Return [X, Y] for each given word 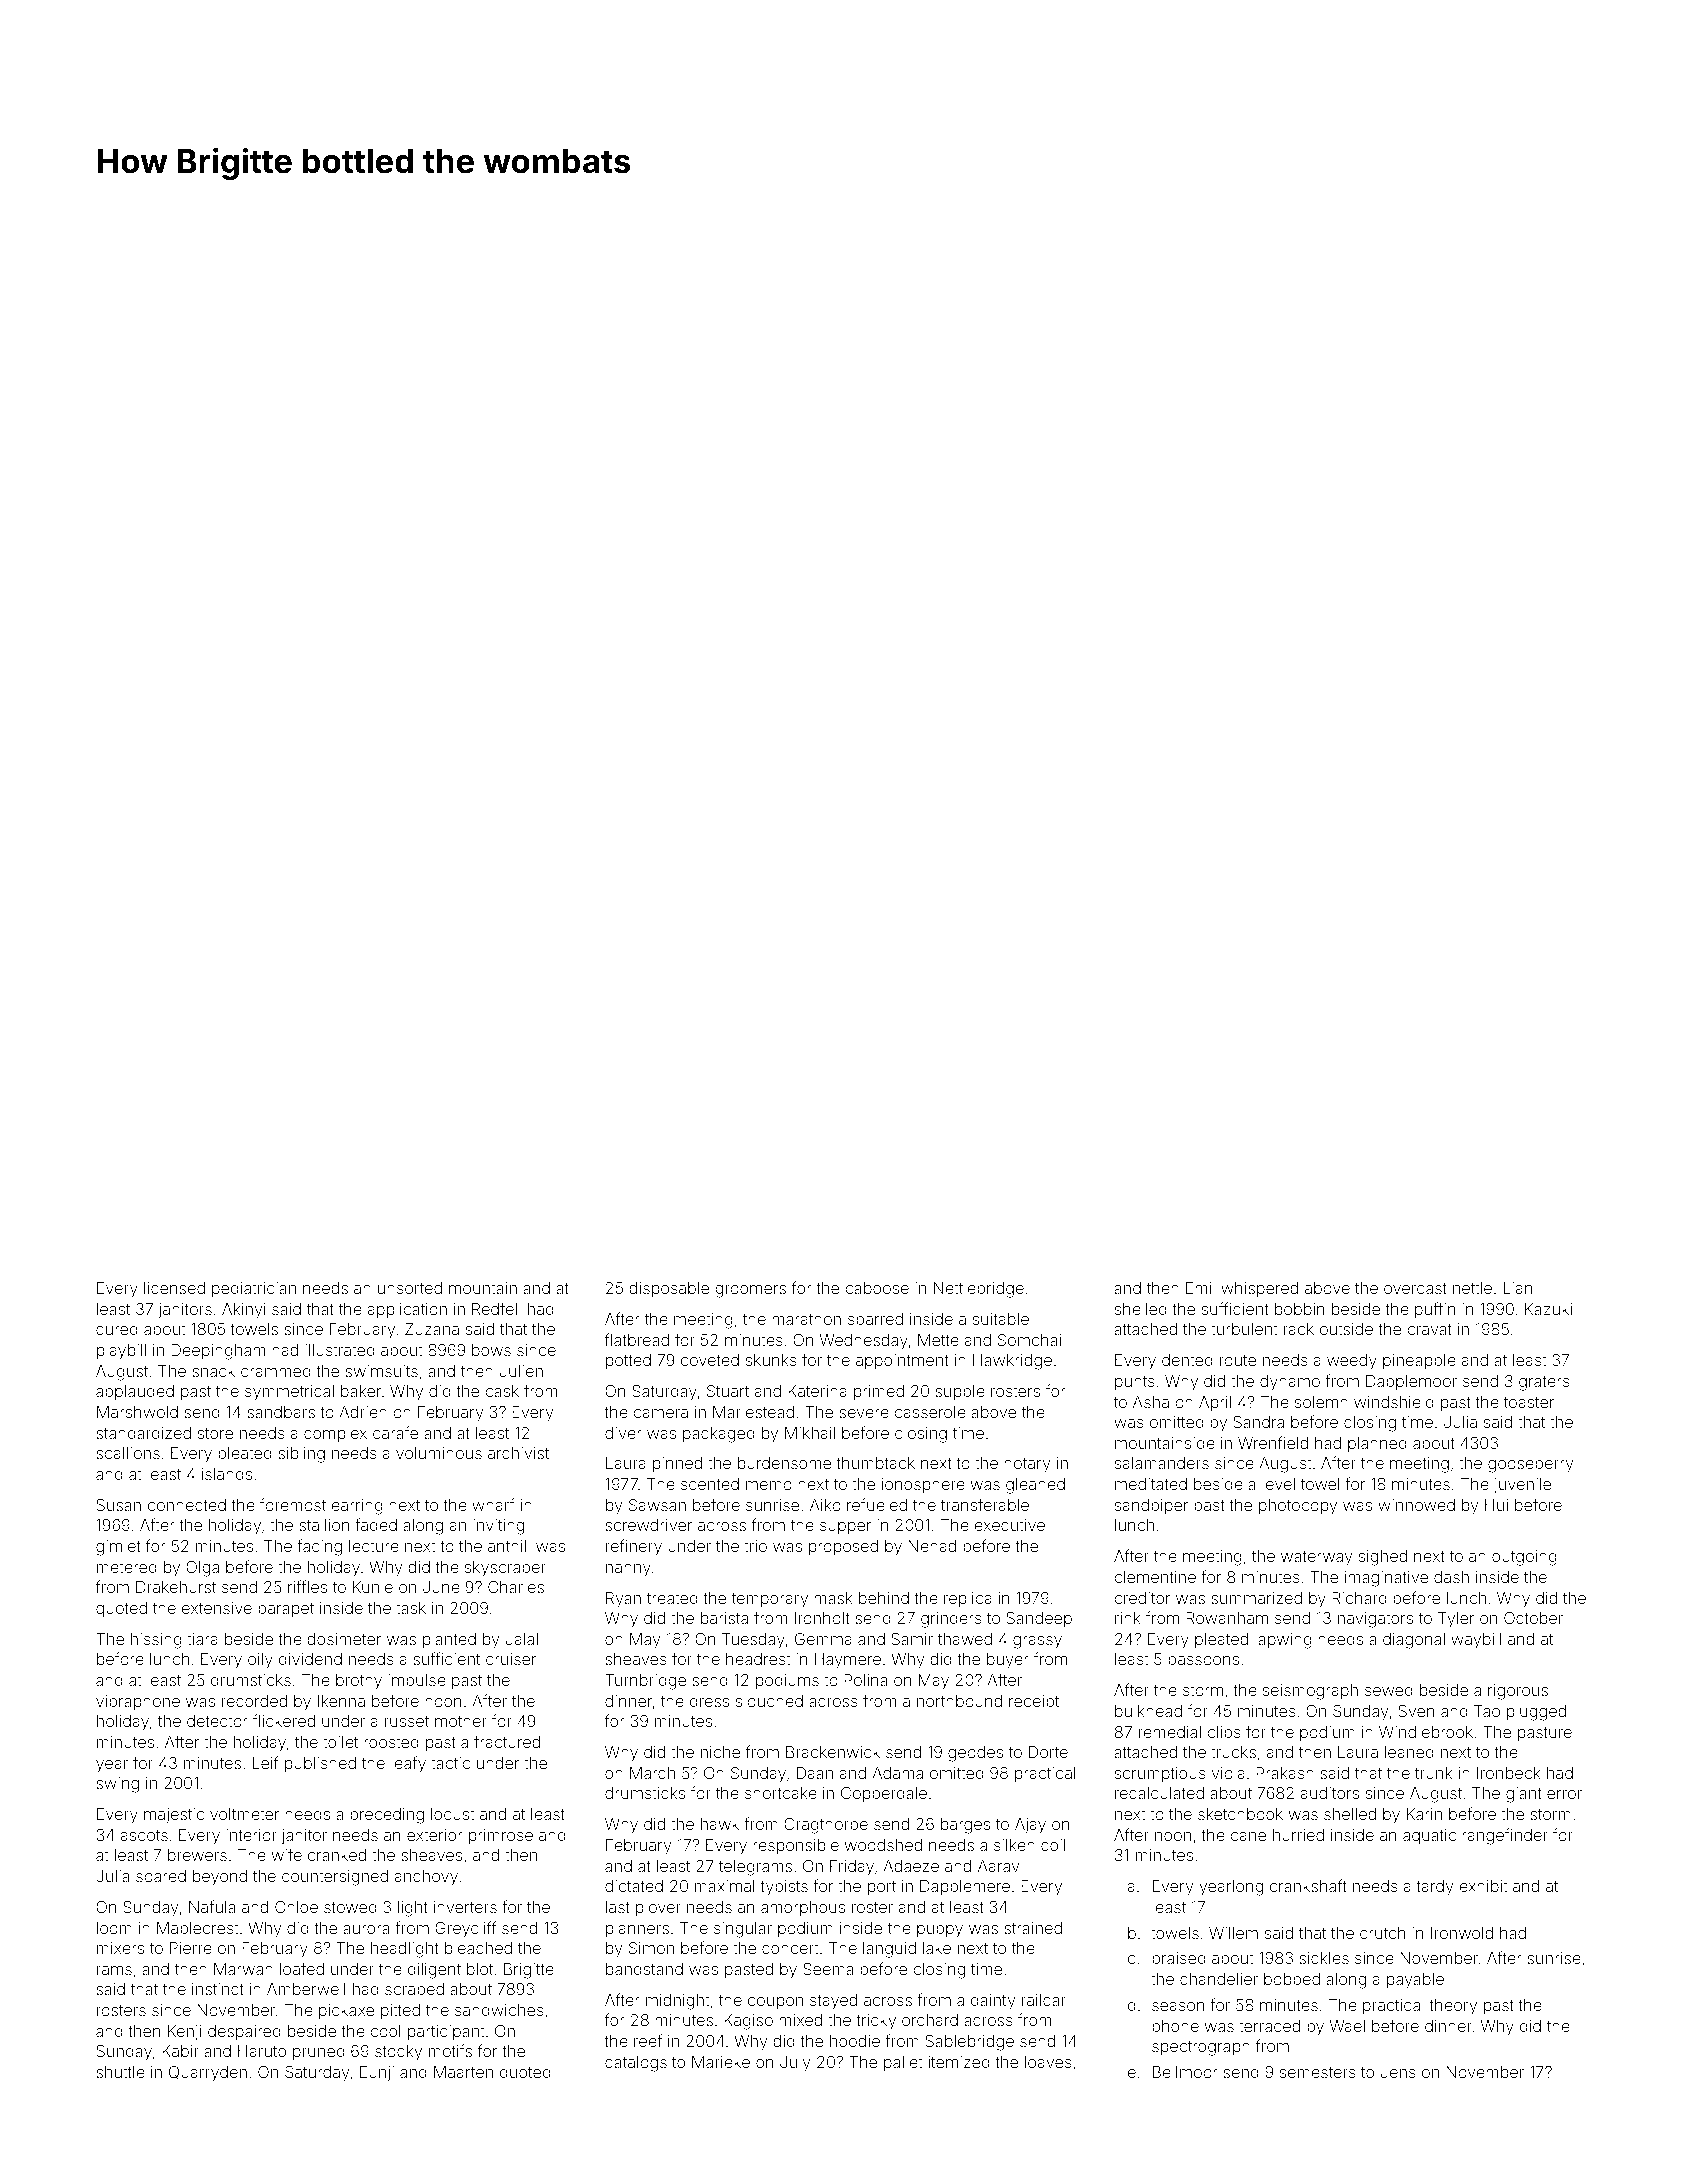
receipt [1034, 1702]
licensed [174, 1288]
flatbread [636, 1339]
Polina [865, 1680]
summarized [1256, 1598]
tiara [202, 1639]
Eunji [377, 2073]
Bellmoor [1185, 2072]
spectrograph [1201, 2048]
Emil [1200, 1288]
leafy [408, 1764]
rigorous [1518, 1692]
